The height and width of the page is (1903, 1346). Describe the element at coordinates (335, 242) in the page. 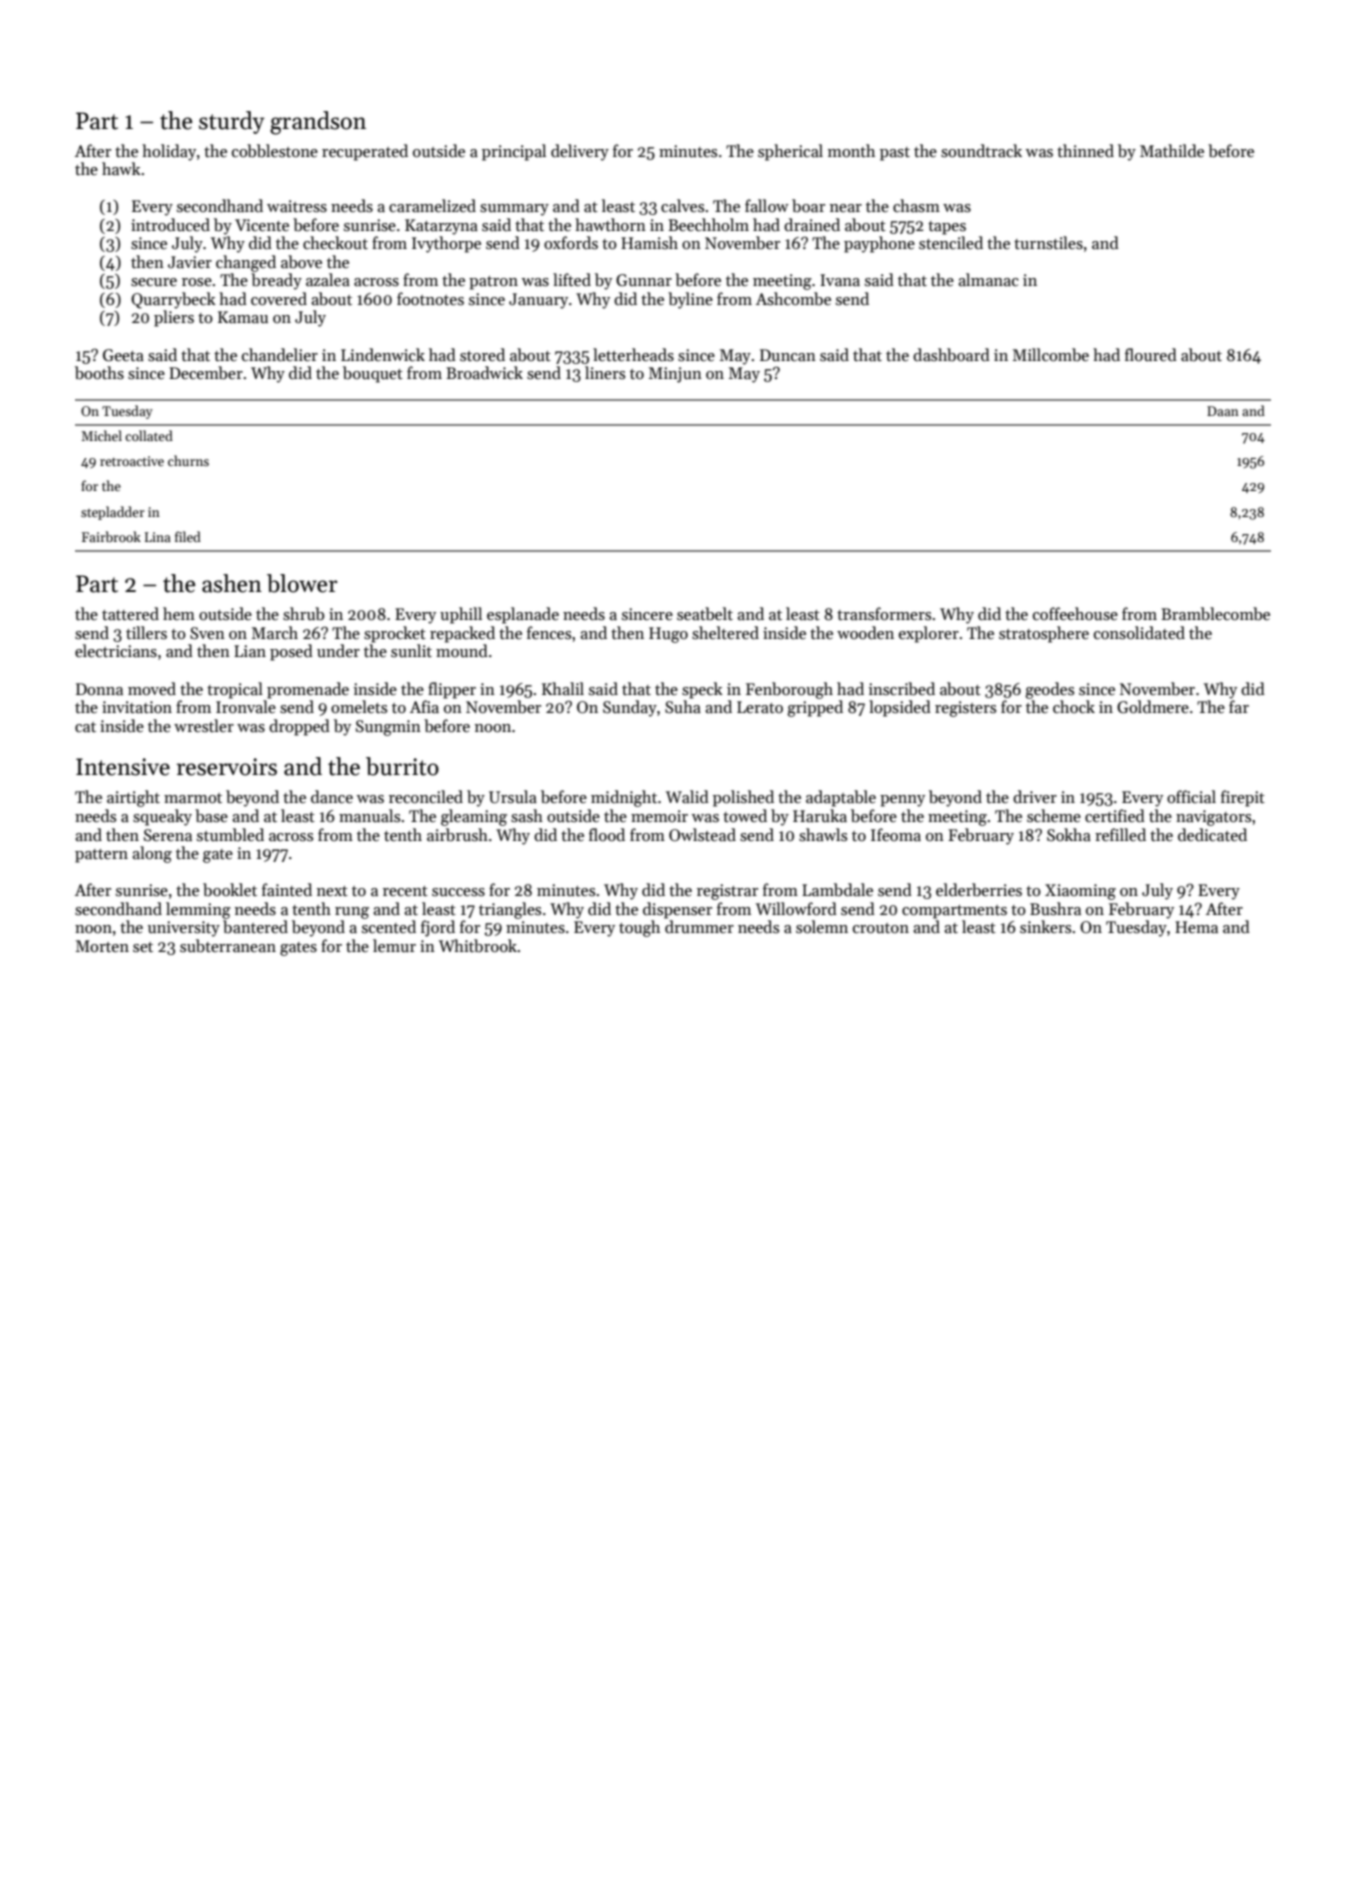

I see `checkout` at that location.
